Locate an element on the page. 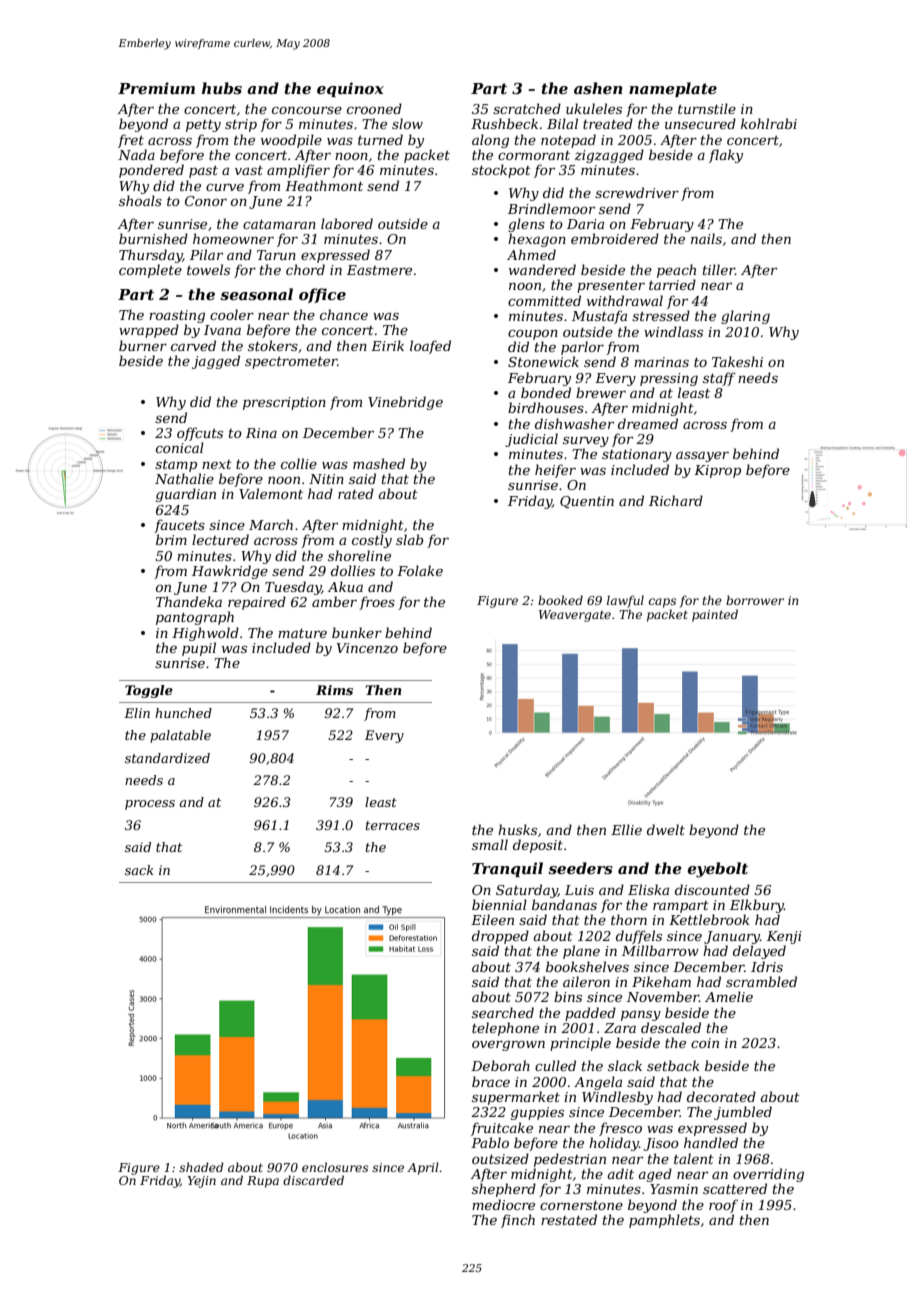 Image resolution: width=924 pixels, height=1308 pixels. stamp is located at coordinates (176, 466).
